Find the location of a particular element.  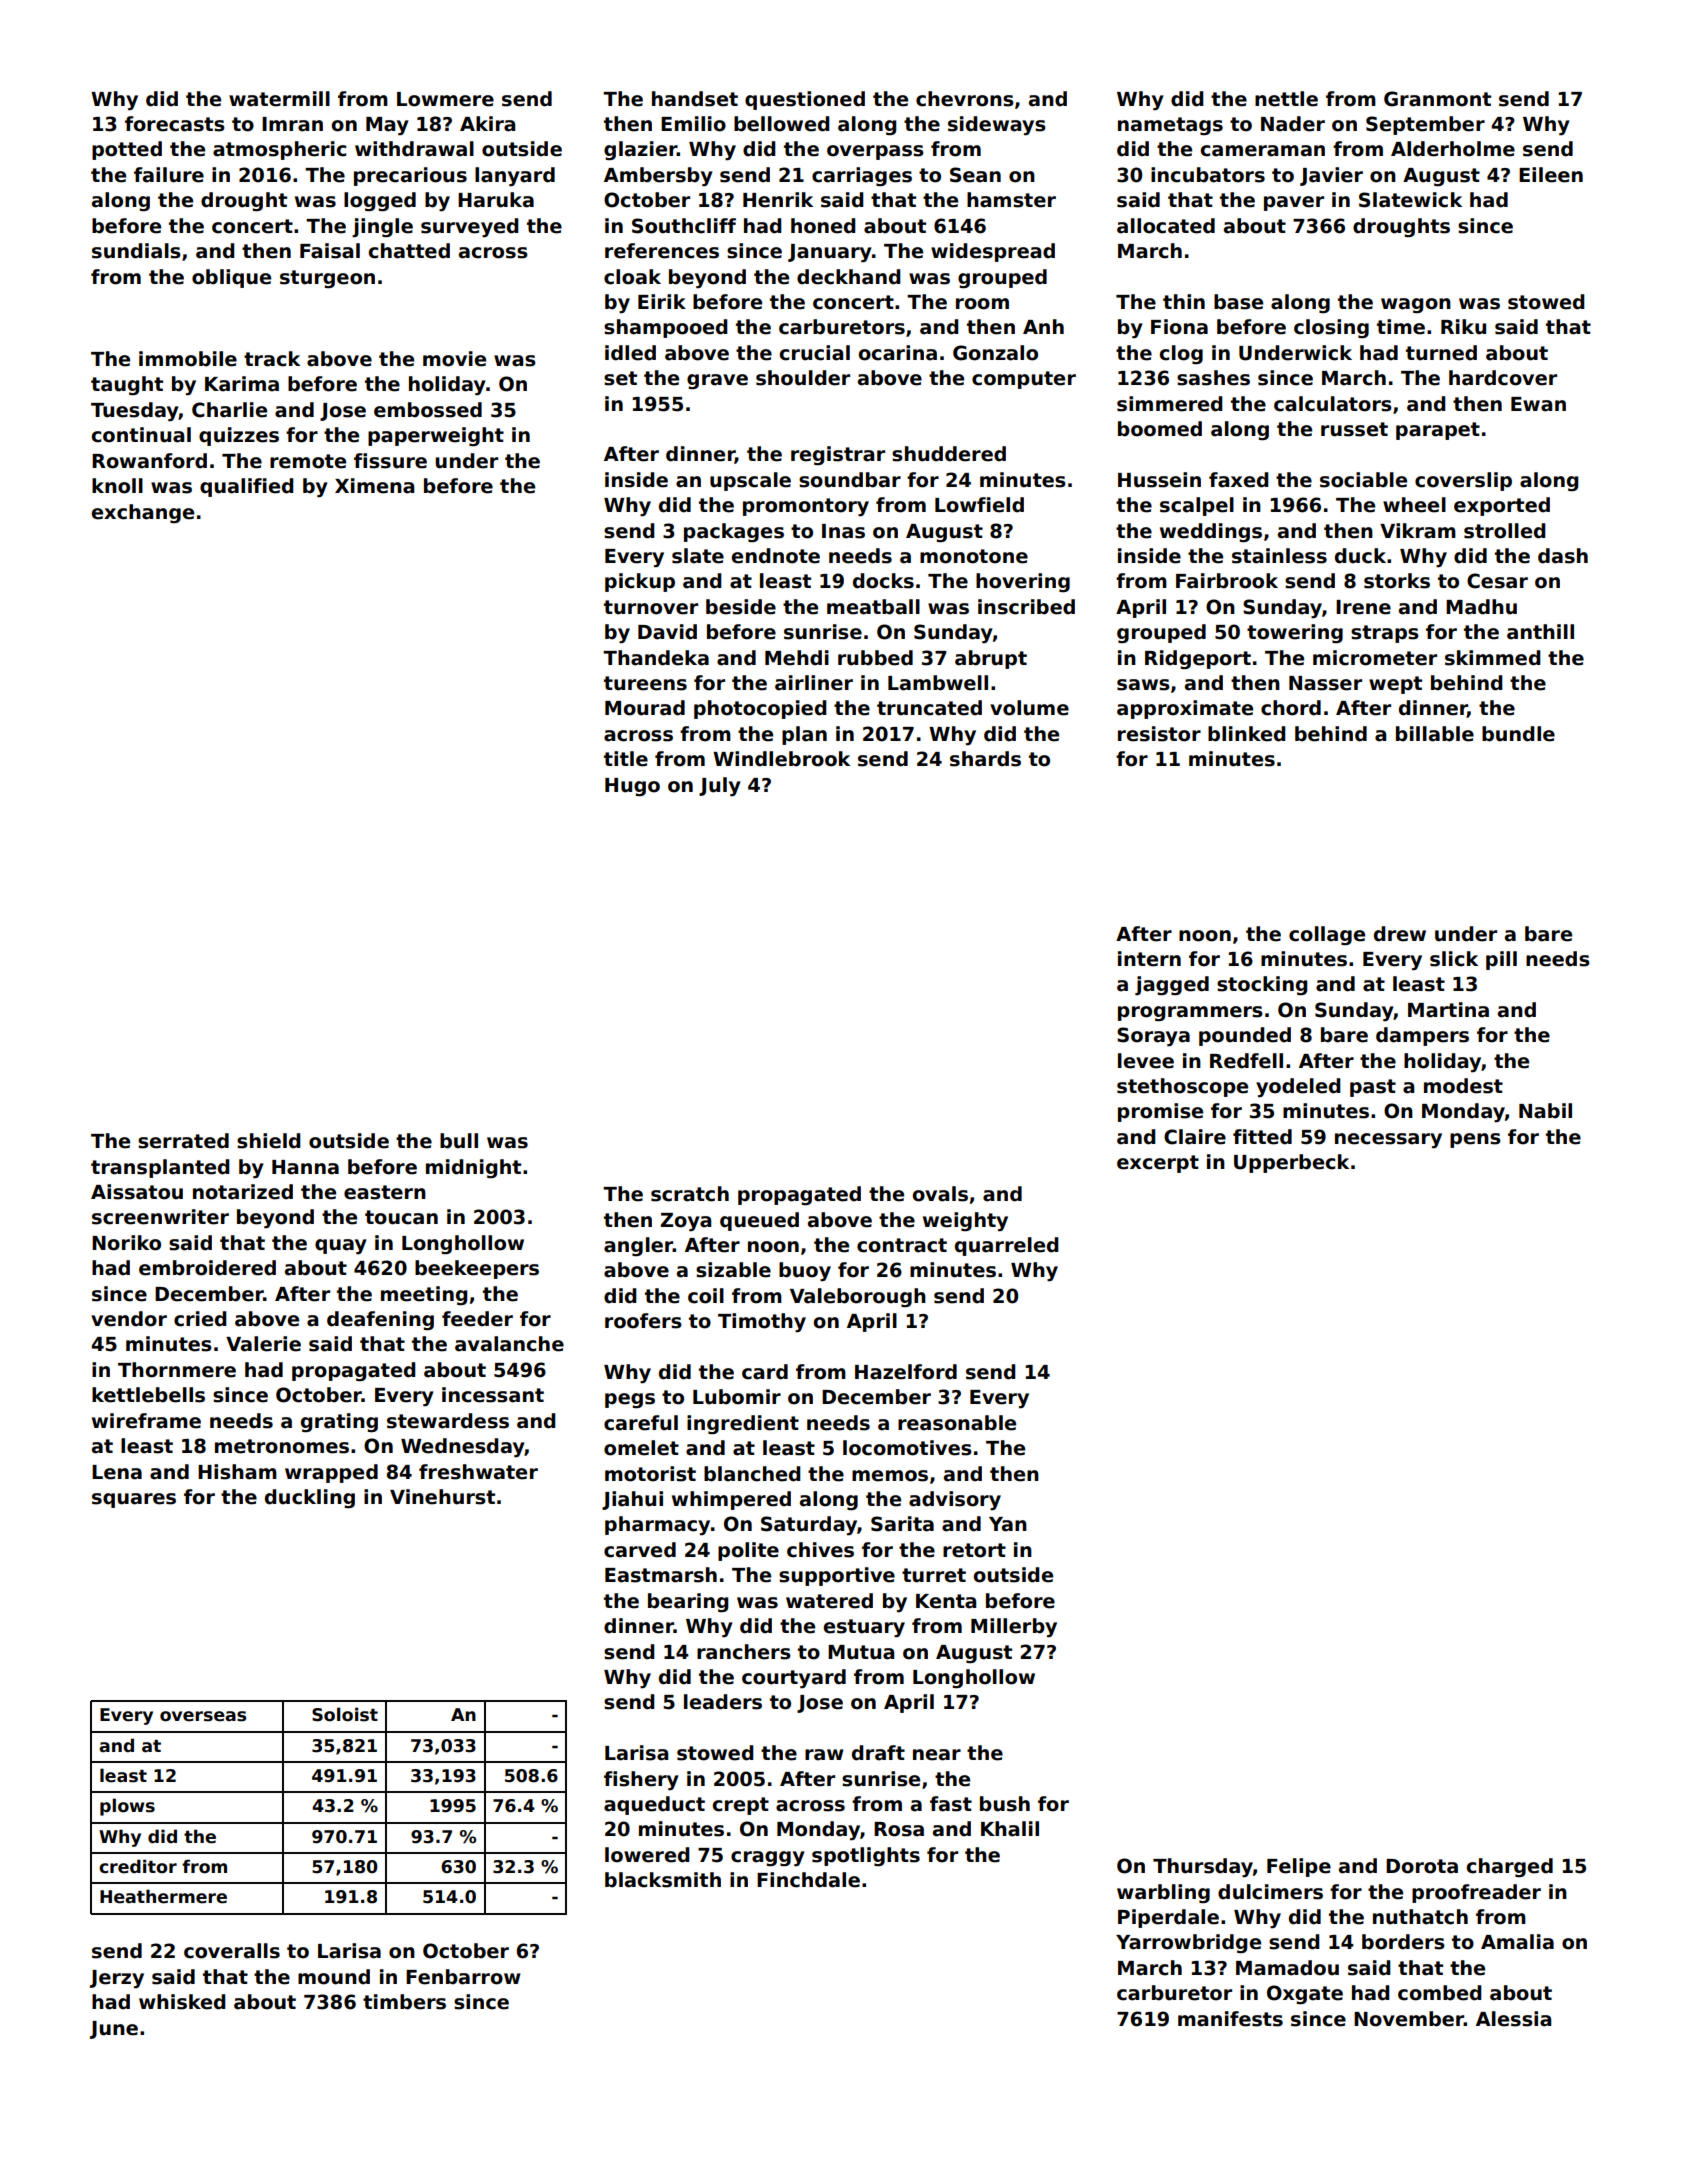

watermill is located at coordinates (279, 99).
